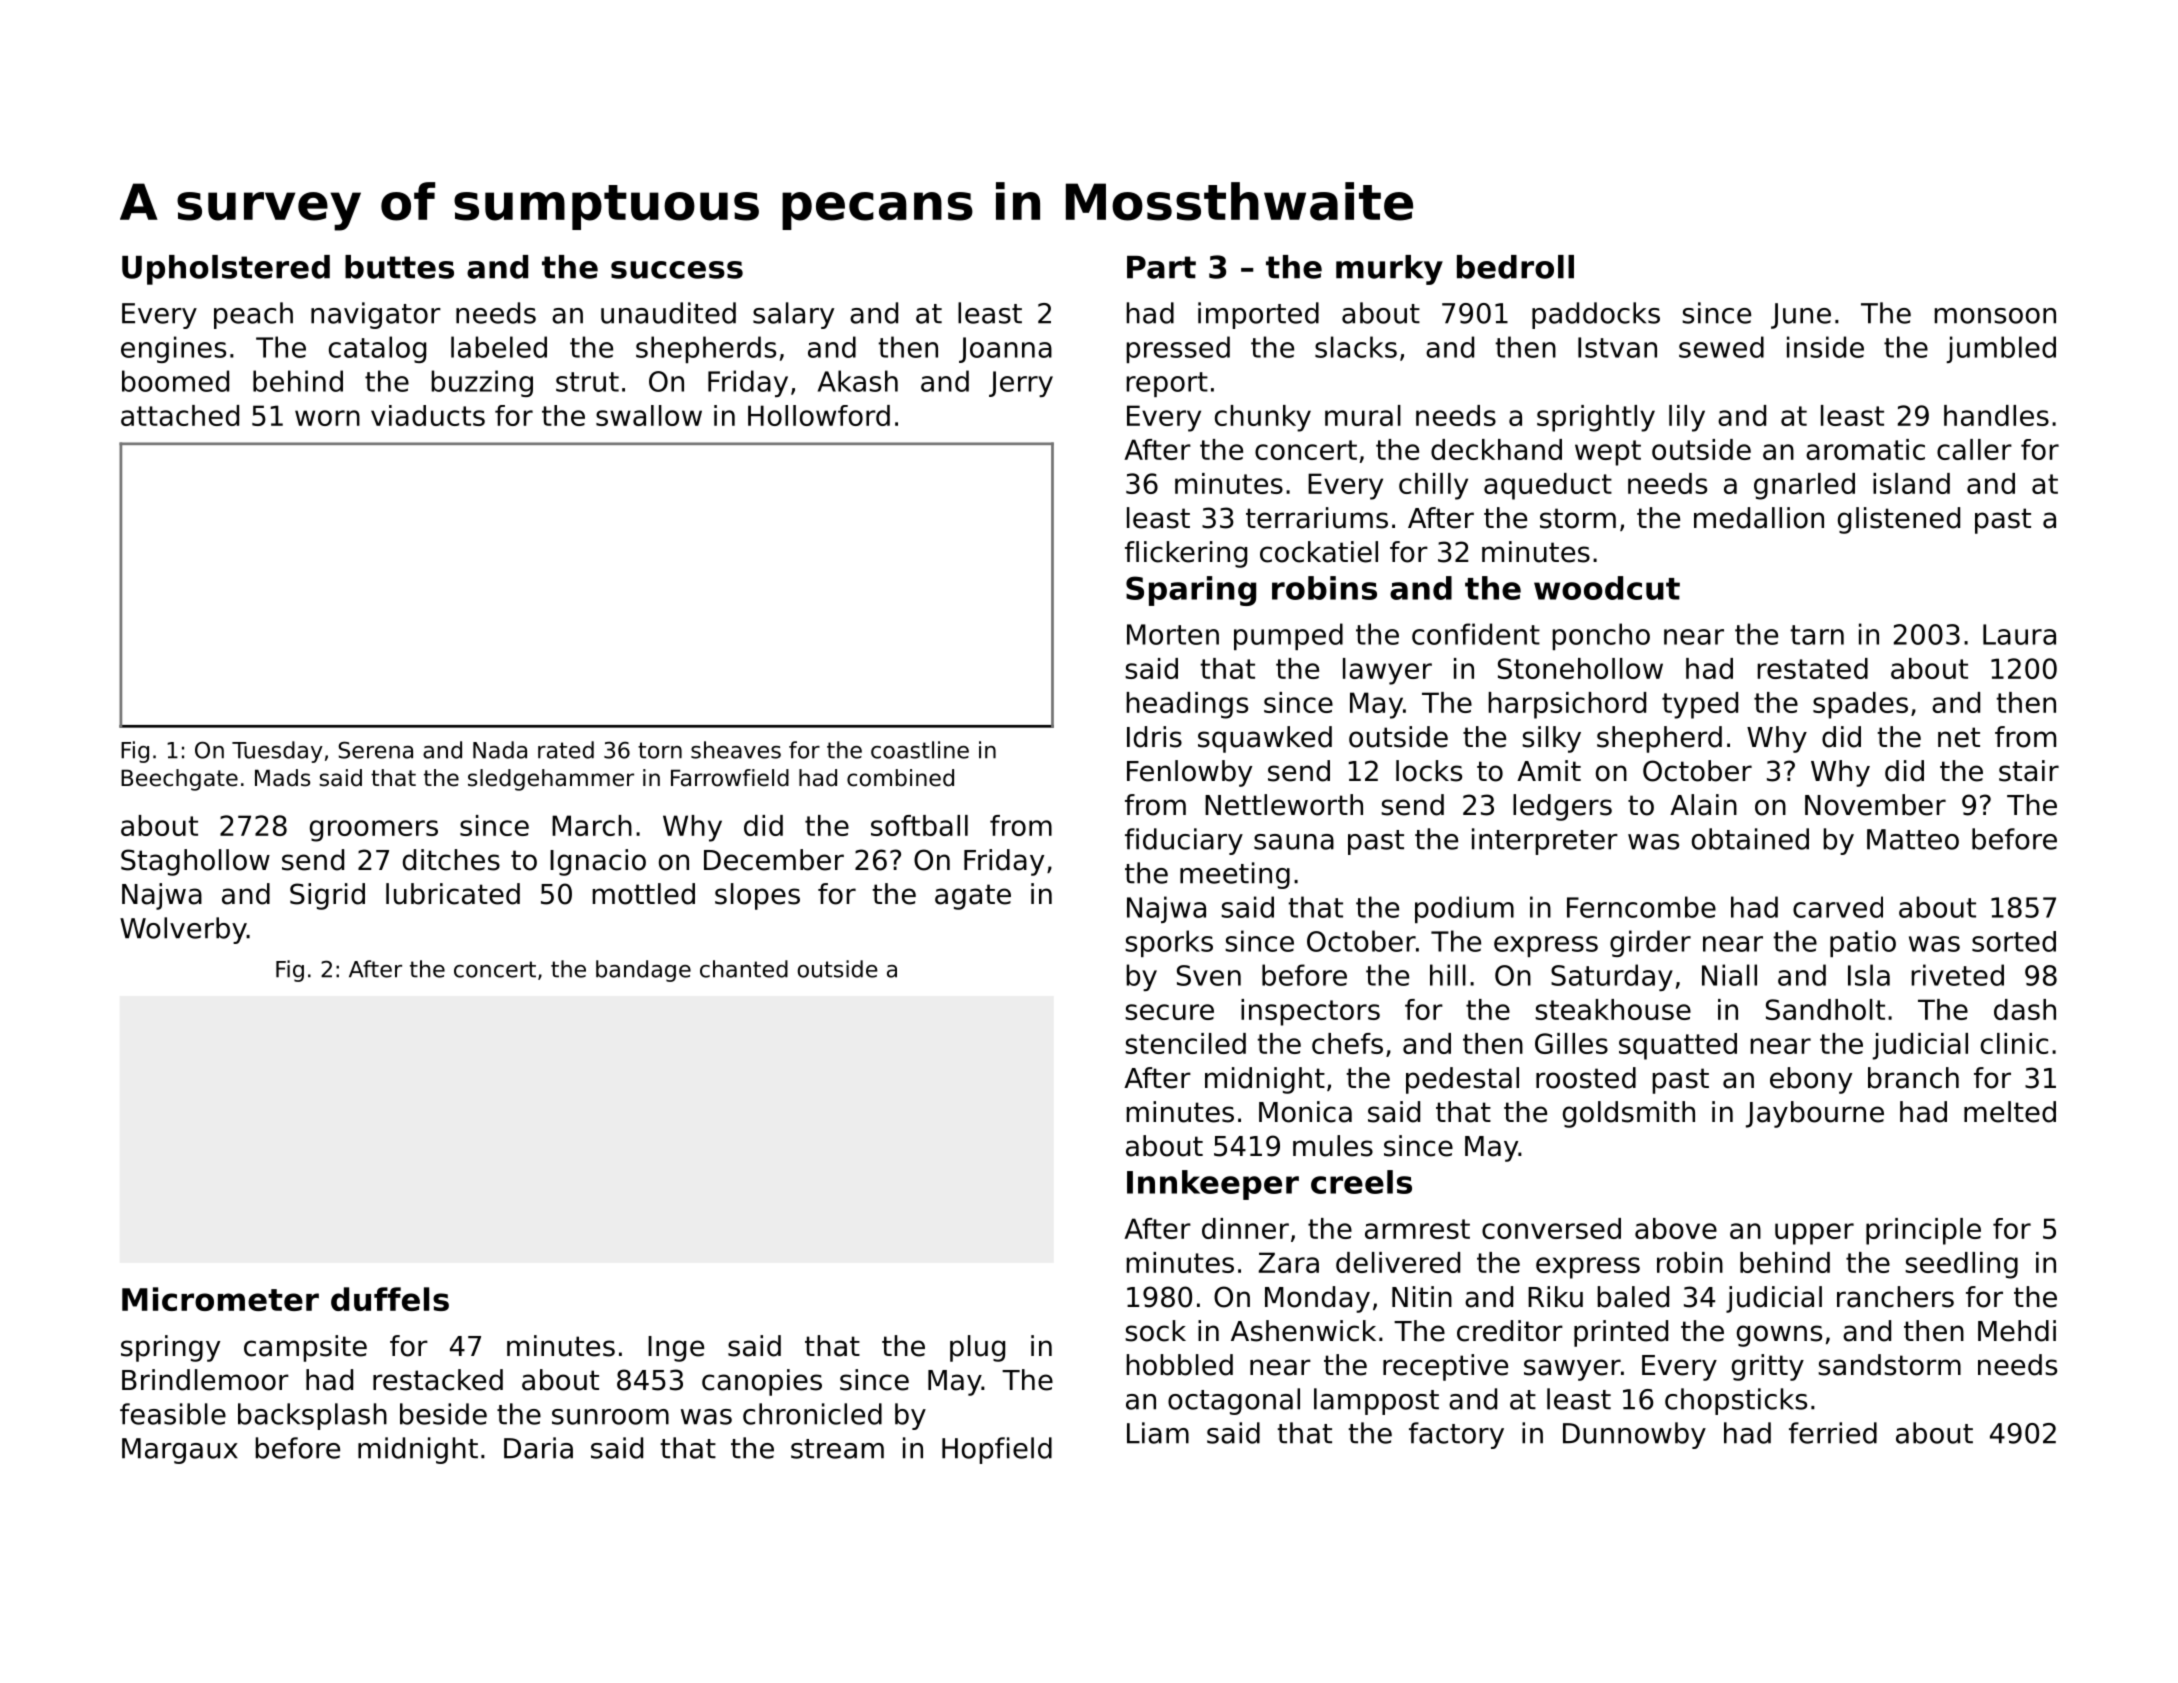  Describe the element at coordinates (1974, 449) in the screenshot. I see `caller` at that location.
